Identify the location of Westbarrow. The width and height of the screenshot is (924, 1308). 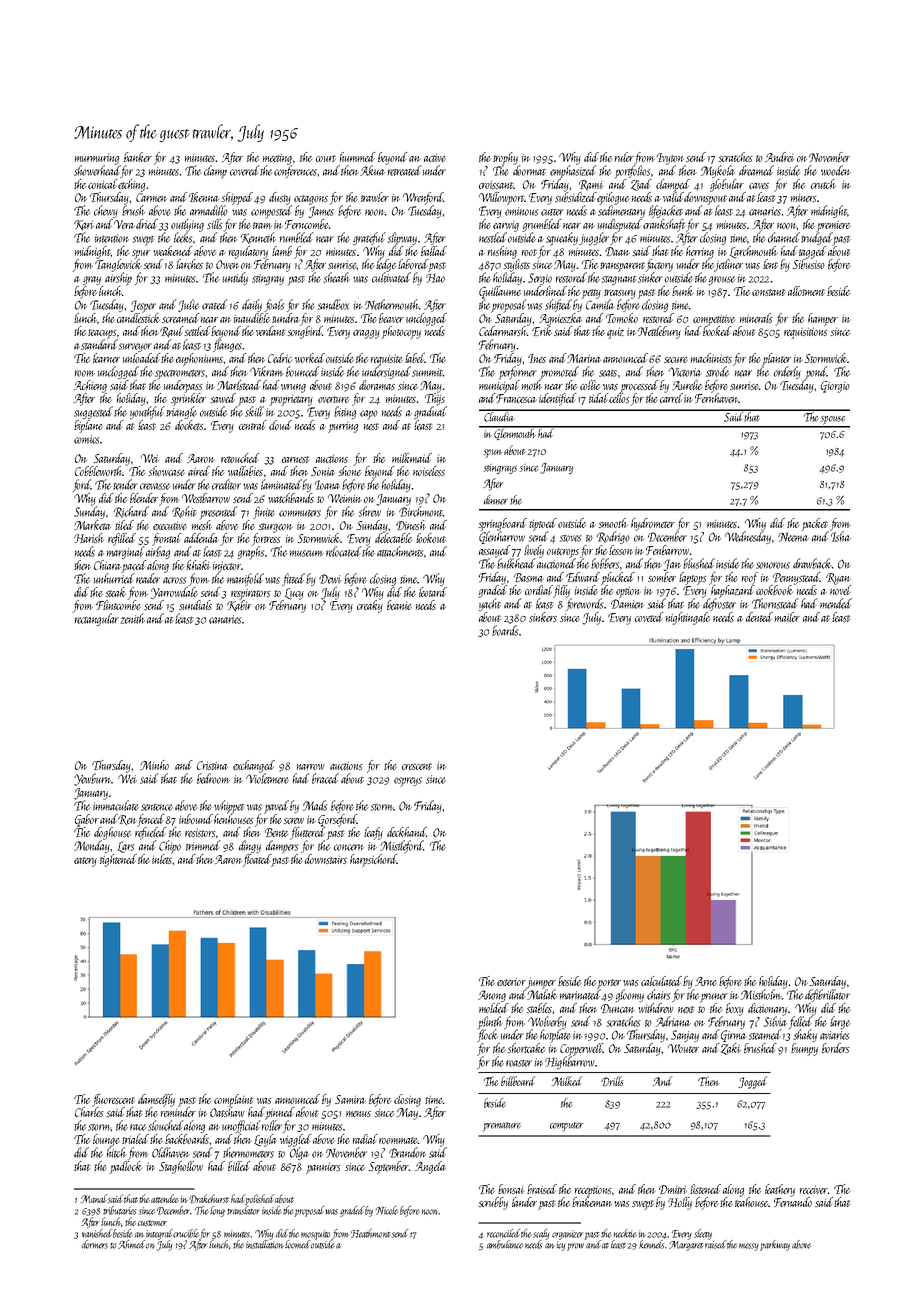
(206, 498).
